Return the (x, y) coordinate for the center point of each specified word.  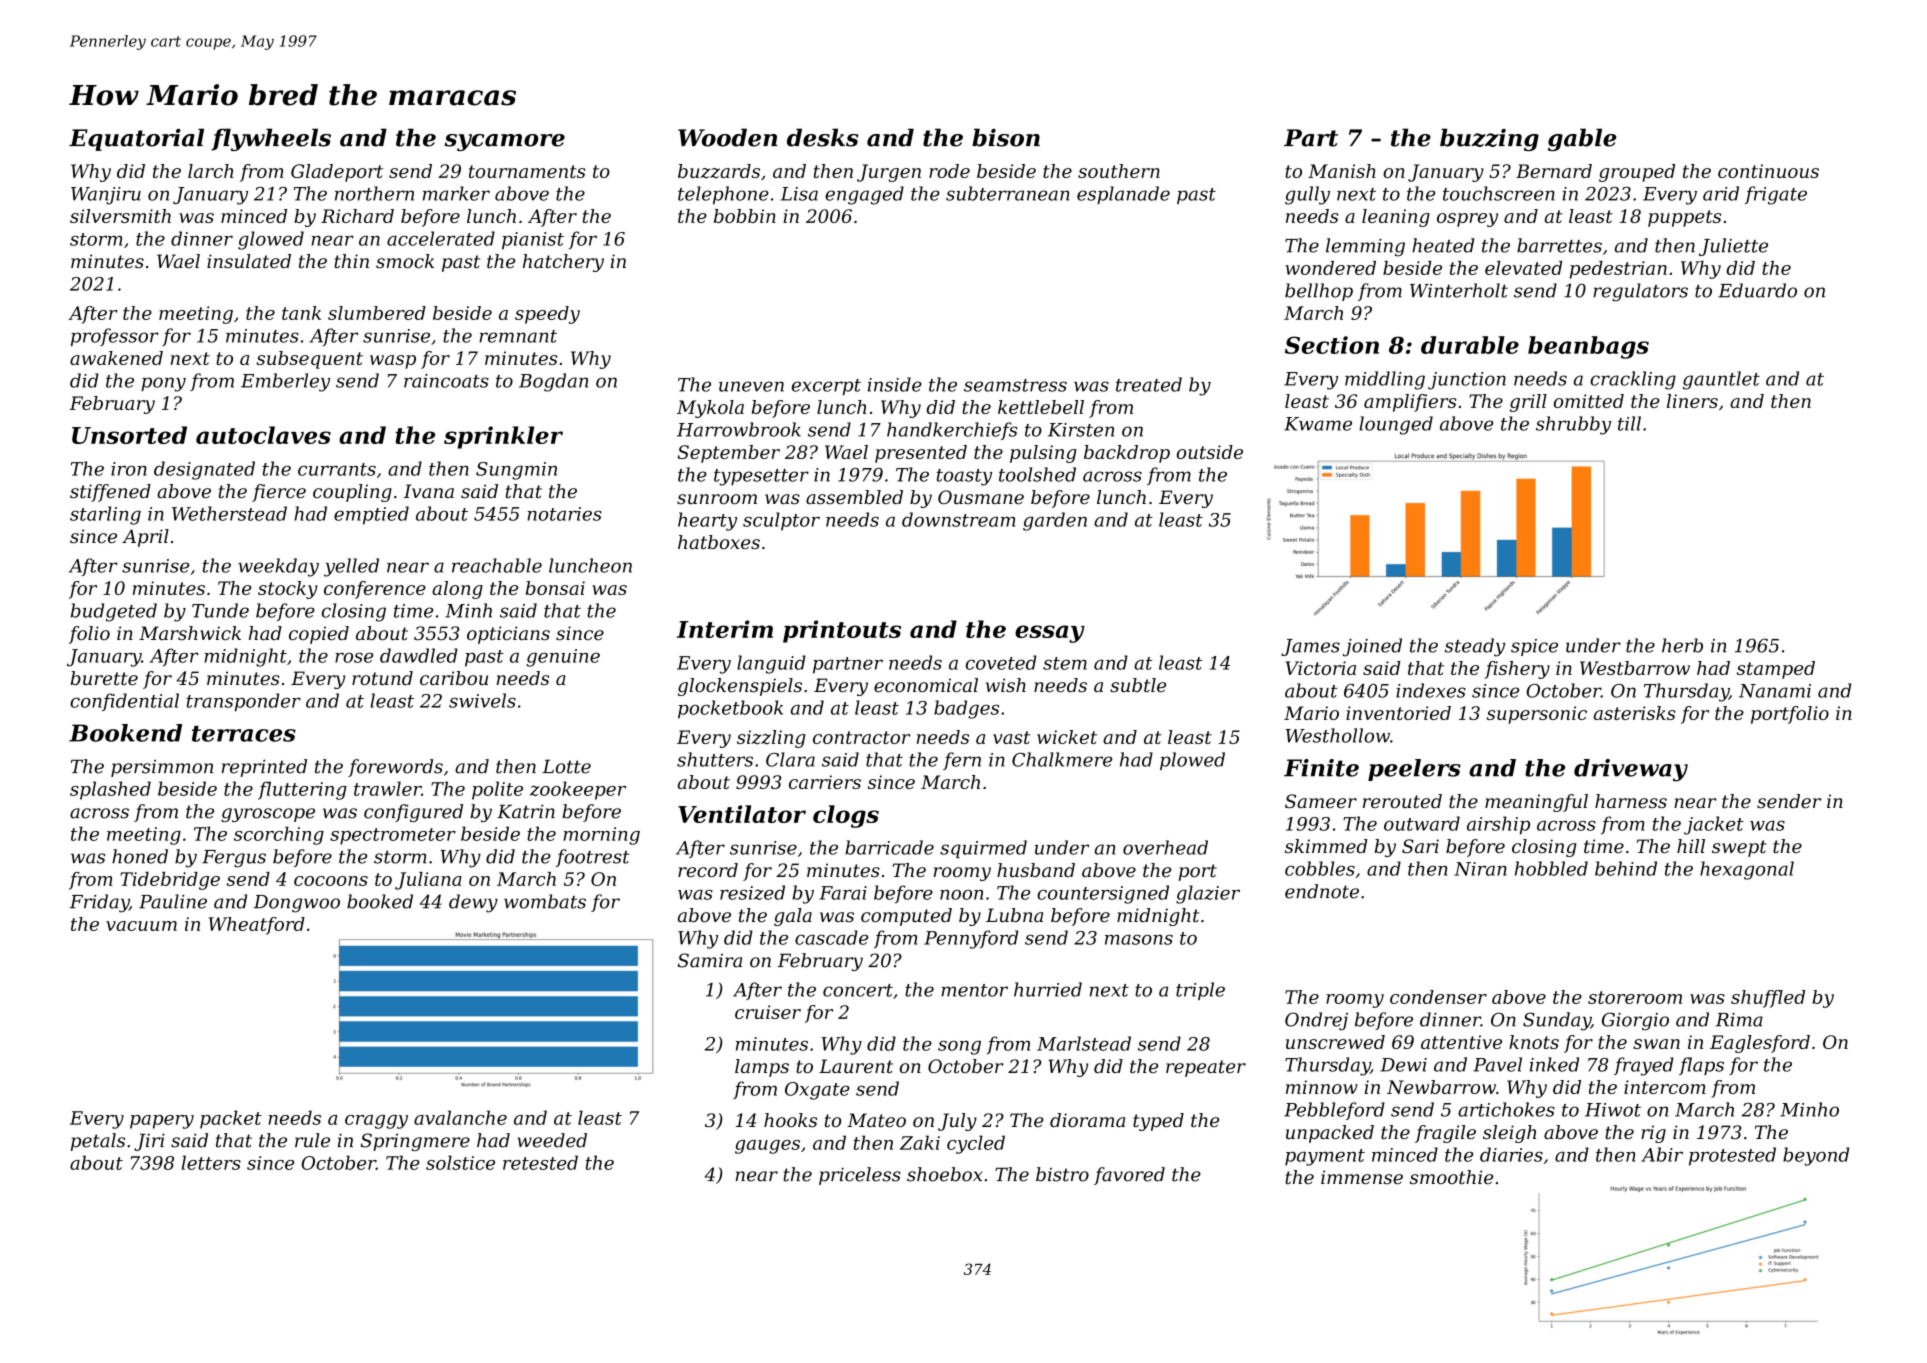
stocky (288, 590)
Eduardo (1757, 290)
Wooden (727, 137)
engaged (864, 195)
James (1310, 647)
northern (374, 193)
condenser (1438, 997)
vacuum (141, 926)
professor (115, 337)
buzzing (1489, 139)
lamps (762, 1068)
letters (211, 1162)
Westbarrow (1635, 668)
